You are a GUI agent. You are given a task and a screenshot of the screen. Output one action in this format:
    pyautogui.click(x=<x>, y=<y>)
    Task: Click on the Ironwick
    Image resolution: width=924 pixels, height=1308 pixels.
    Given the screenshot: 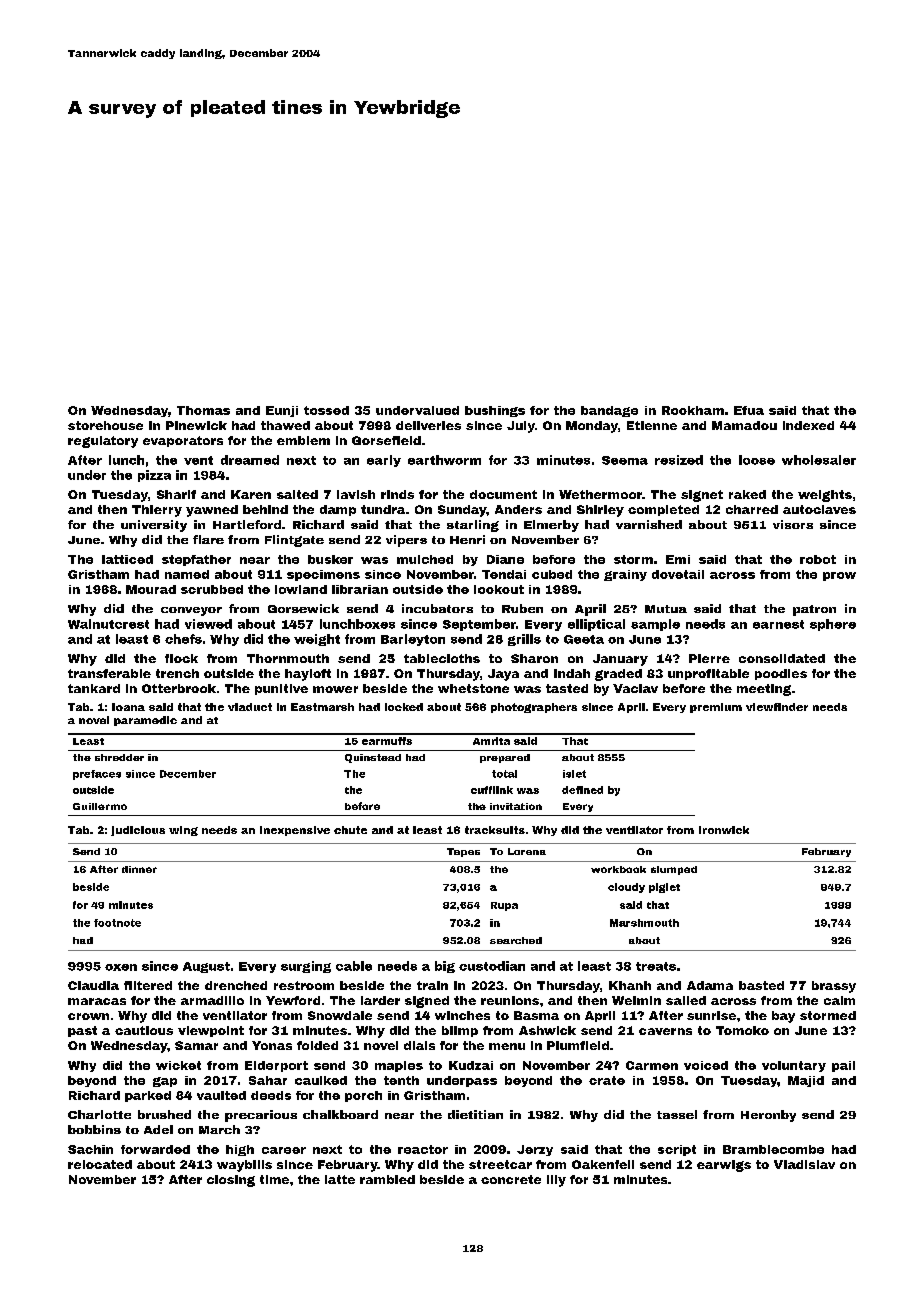 What is the action you would take?
    pyautogui.click(x=724, y=830)
